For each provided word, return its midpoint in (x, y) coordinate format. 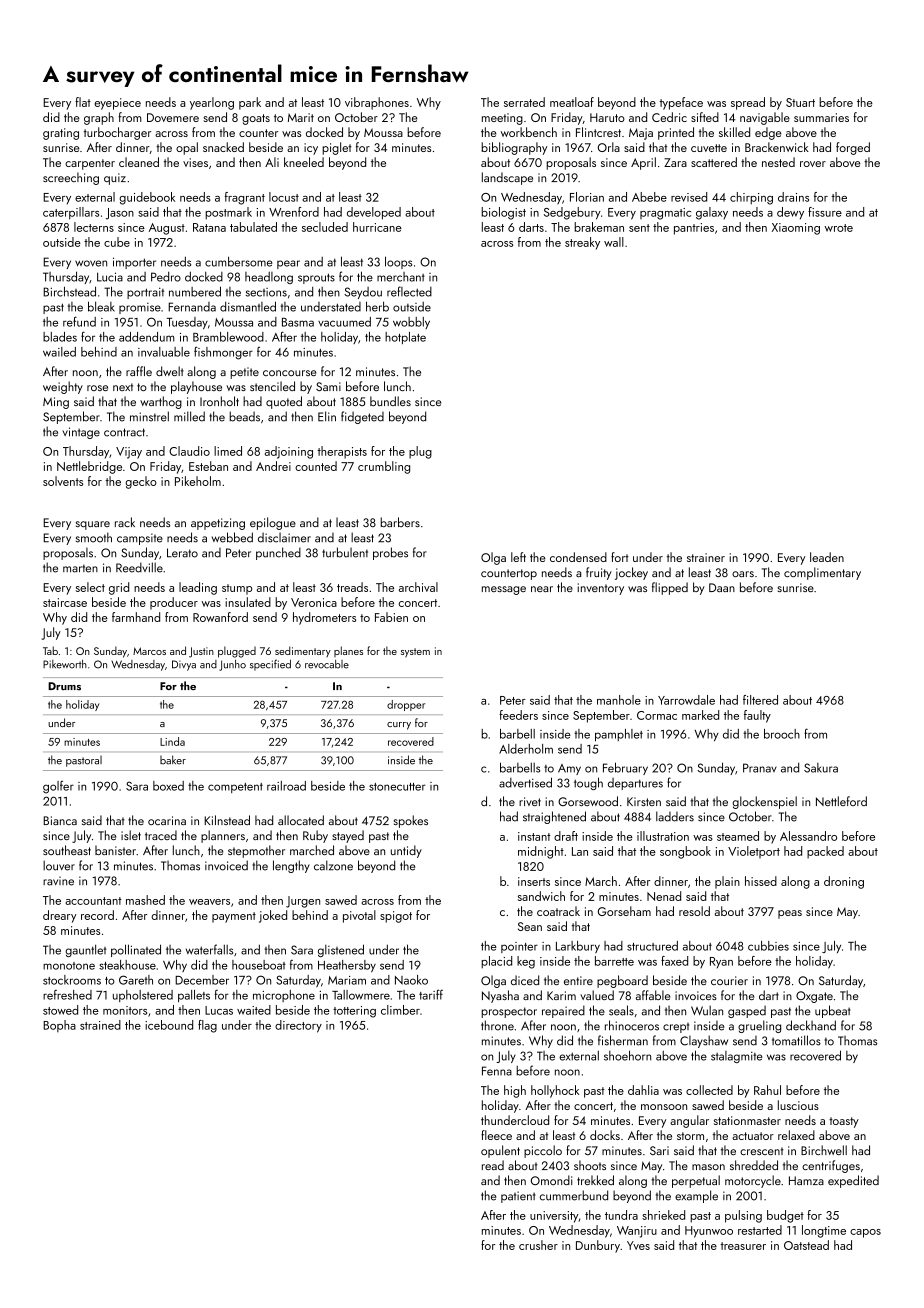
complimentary (822, 573)
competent (235, 788)
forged (853, 148)
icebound (169, 1025)
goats (256, 119)
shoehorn (627, 1055)
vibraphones (377, 103)
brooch (782, 734)
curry (399, 726)
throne (497, 1025)
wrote (839, 228)
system (415, 653)
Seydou (363, 293)
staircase (65, 602)
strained (100, 1025)
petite (244, 373)
